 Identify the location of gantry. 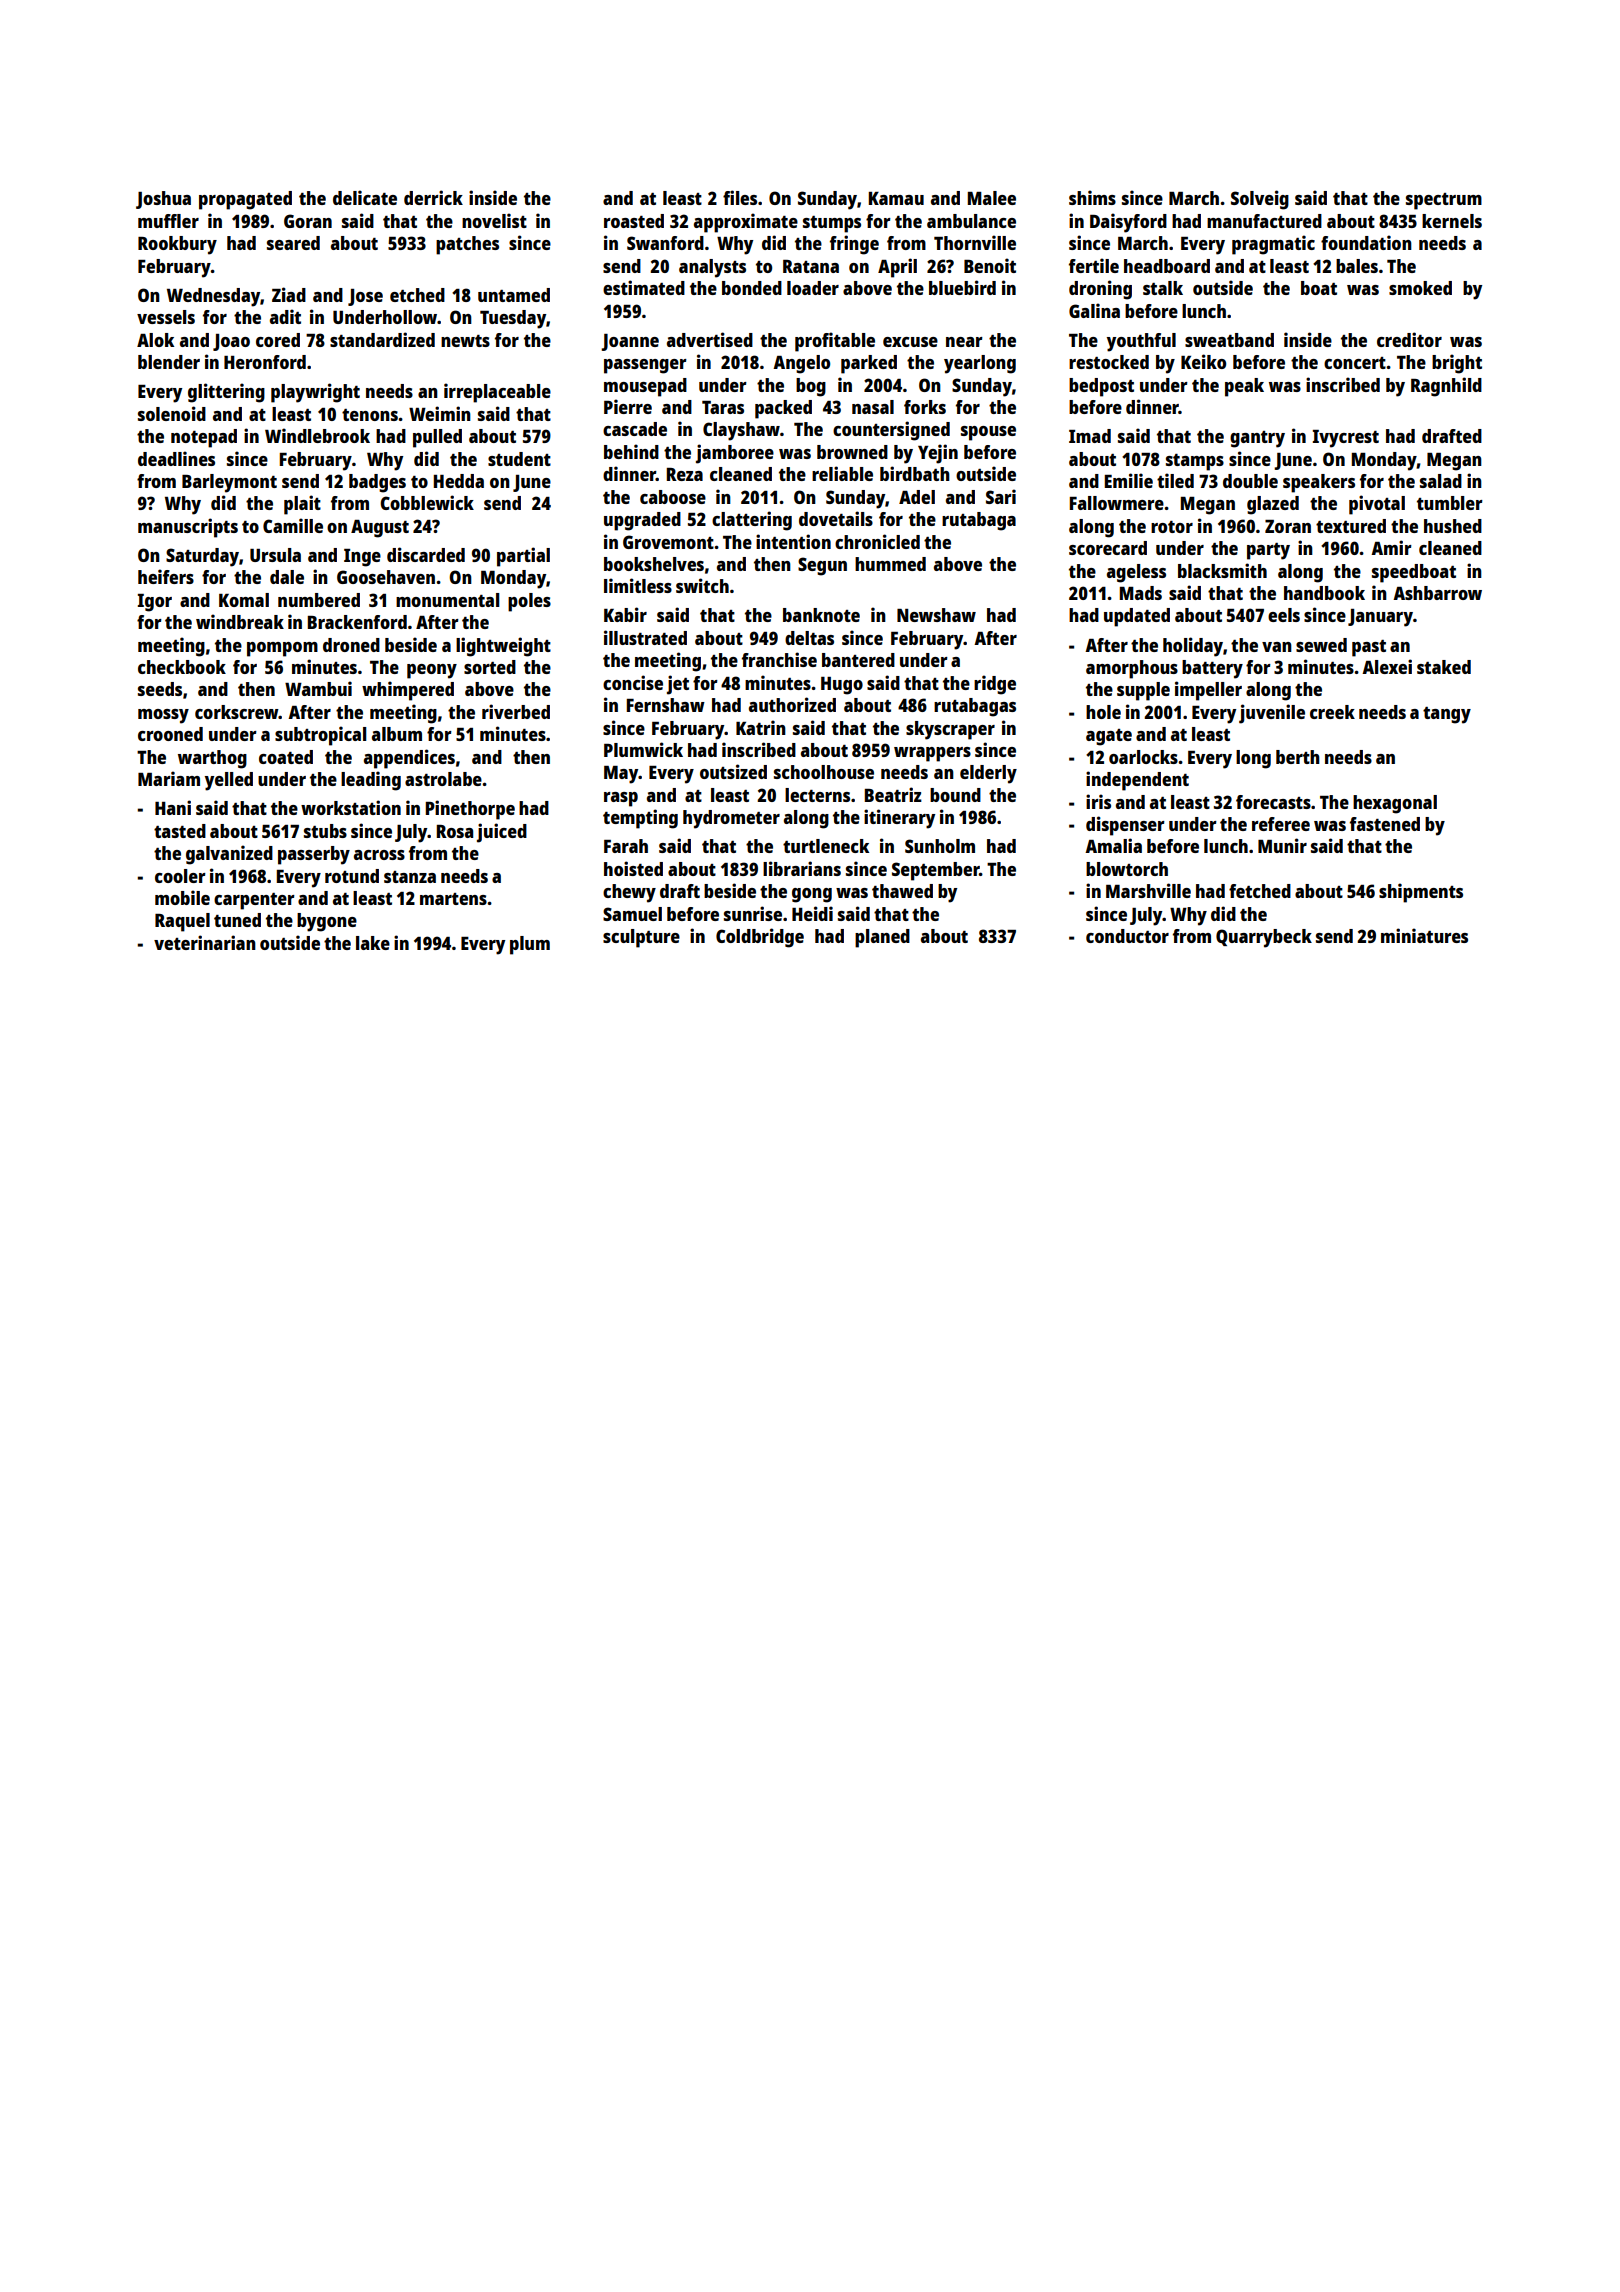
(1257, 439).
